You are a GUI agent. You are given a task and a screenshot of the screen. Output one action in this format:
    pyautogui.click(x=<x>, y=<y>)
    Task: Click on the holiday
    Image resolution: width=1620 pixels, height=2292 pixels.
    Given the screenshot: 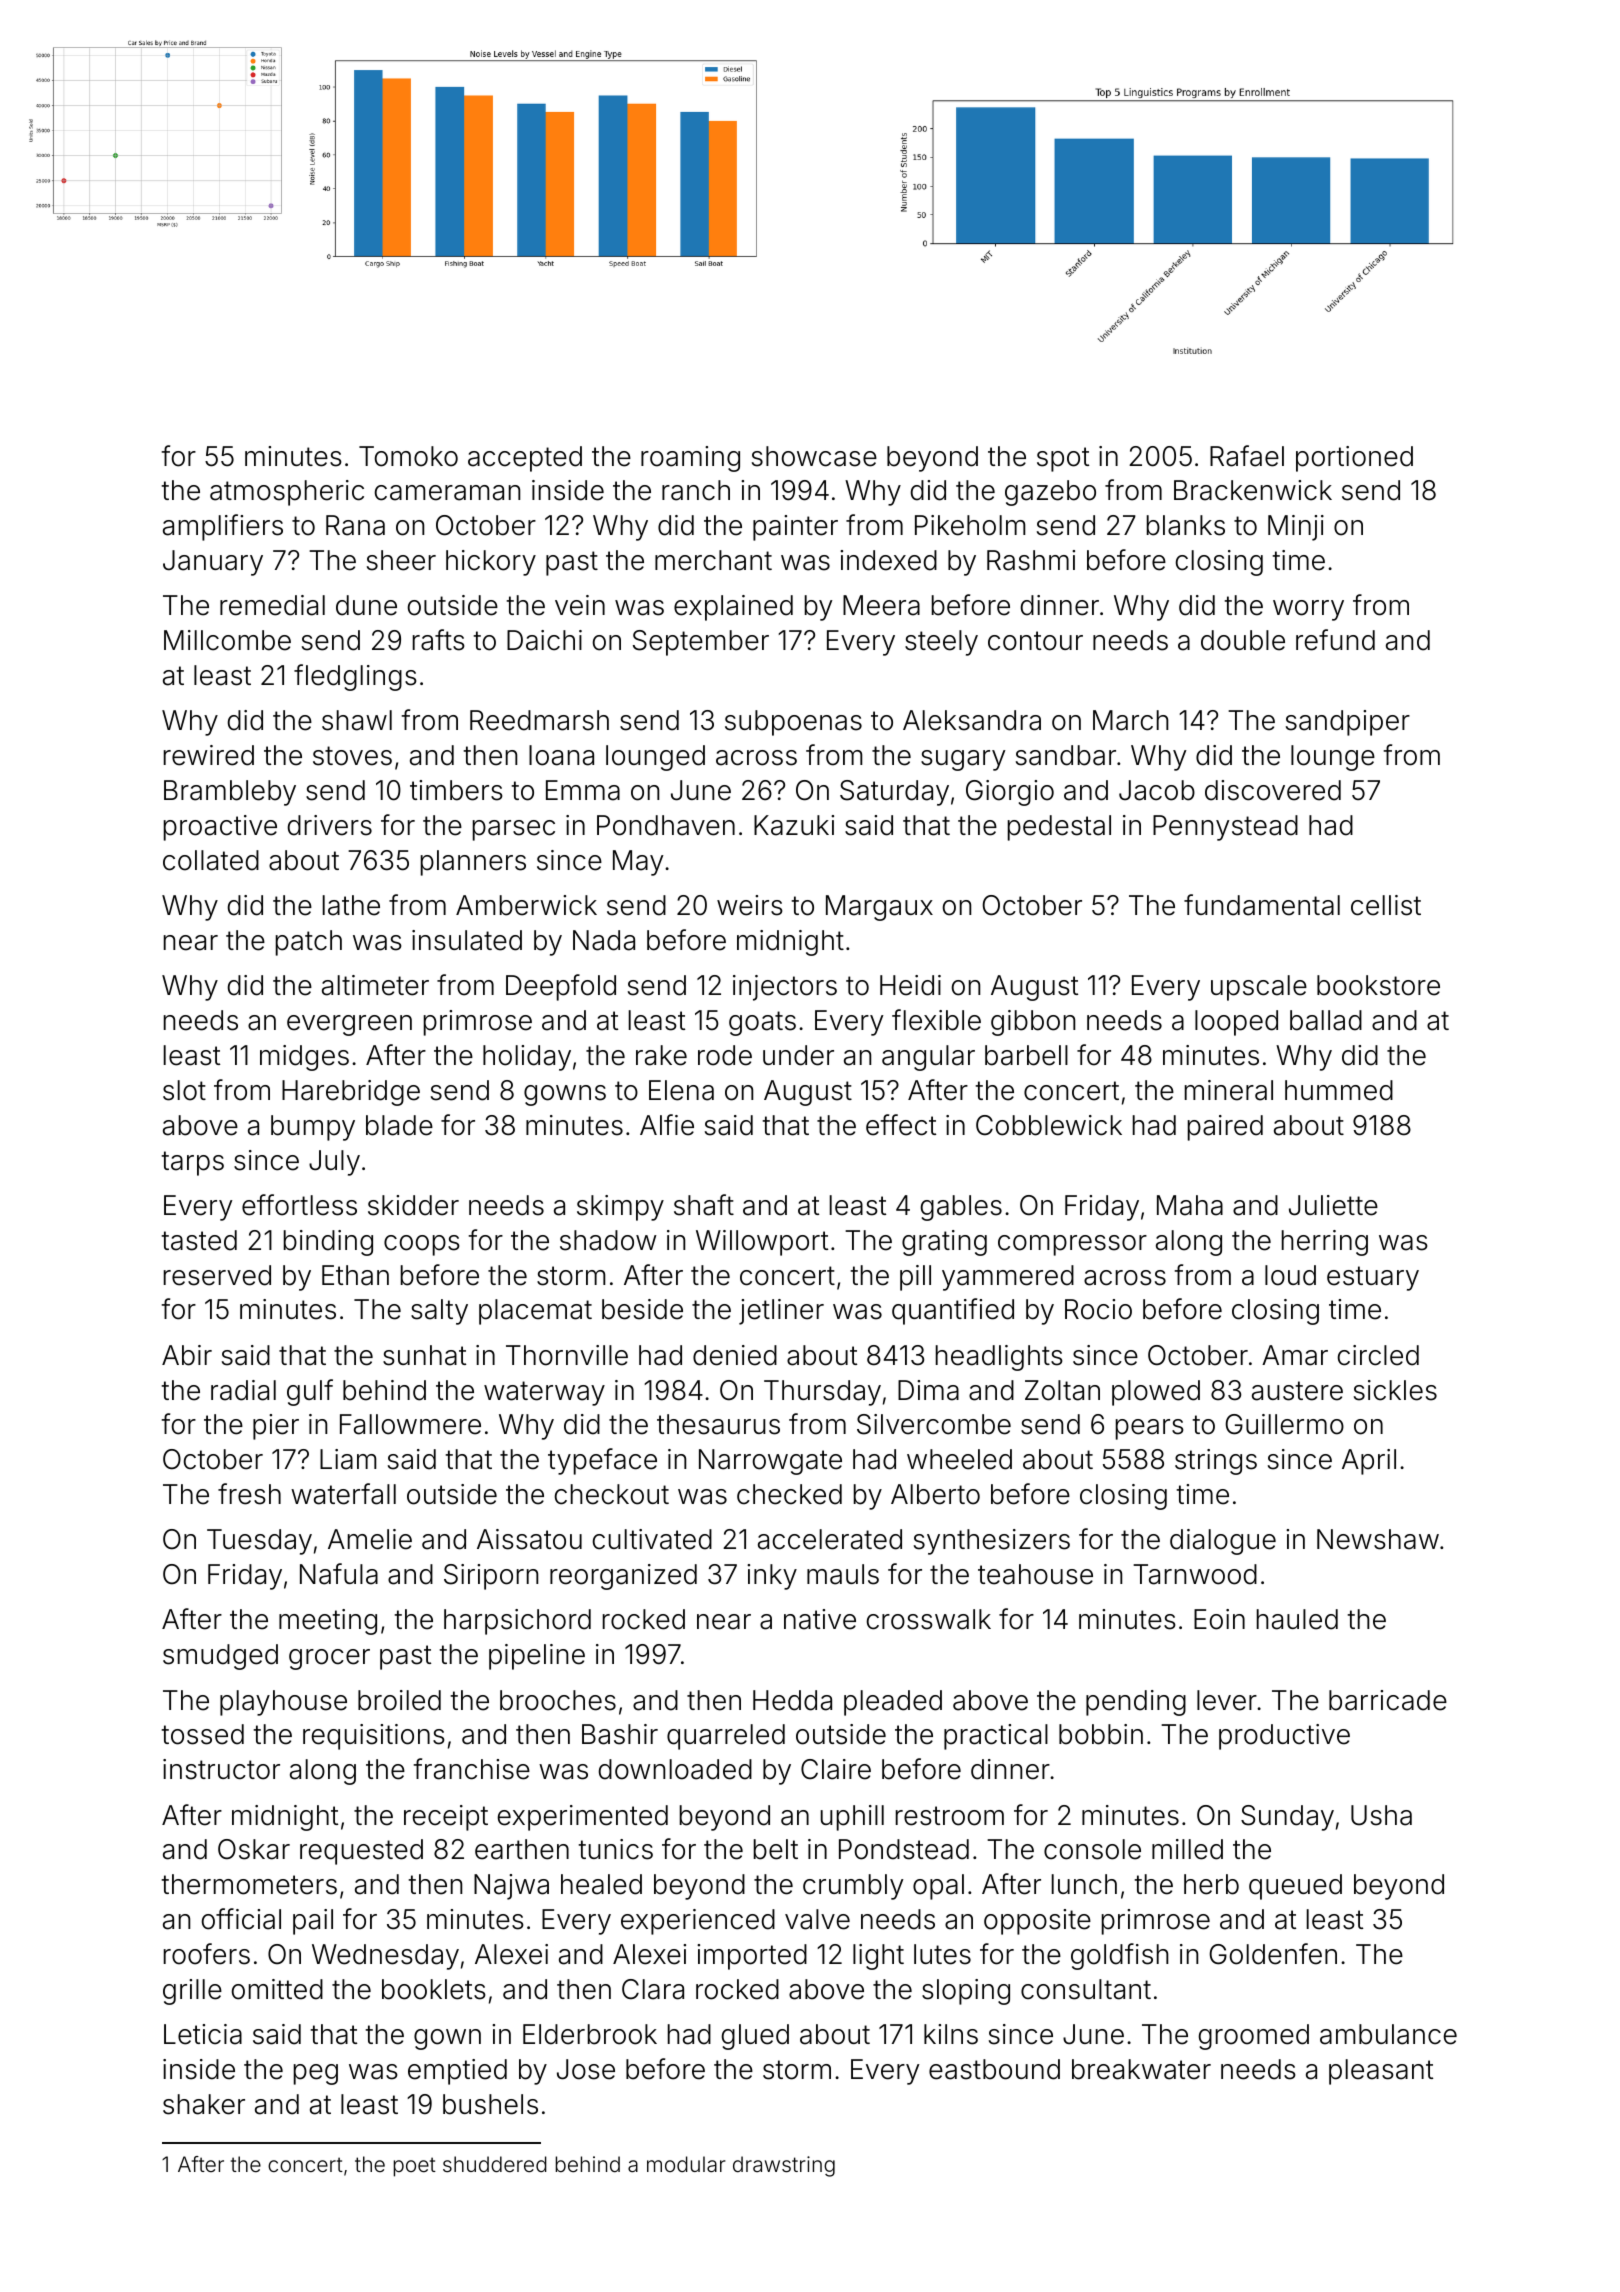 What is the action you would take?
    pyautogui.click(x=527, y=1058)
